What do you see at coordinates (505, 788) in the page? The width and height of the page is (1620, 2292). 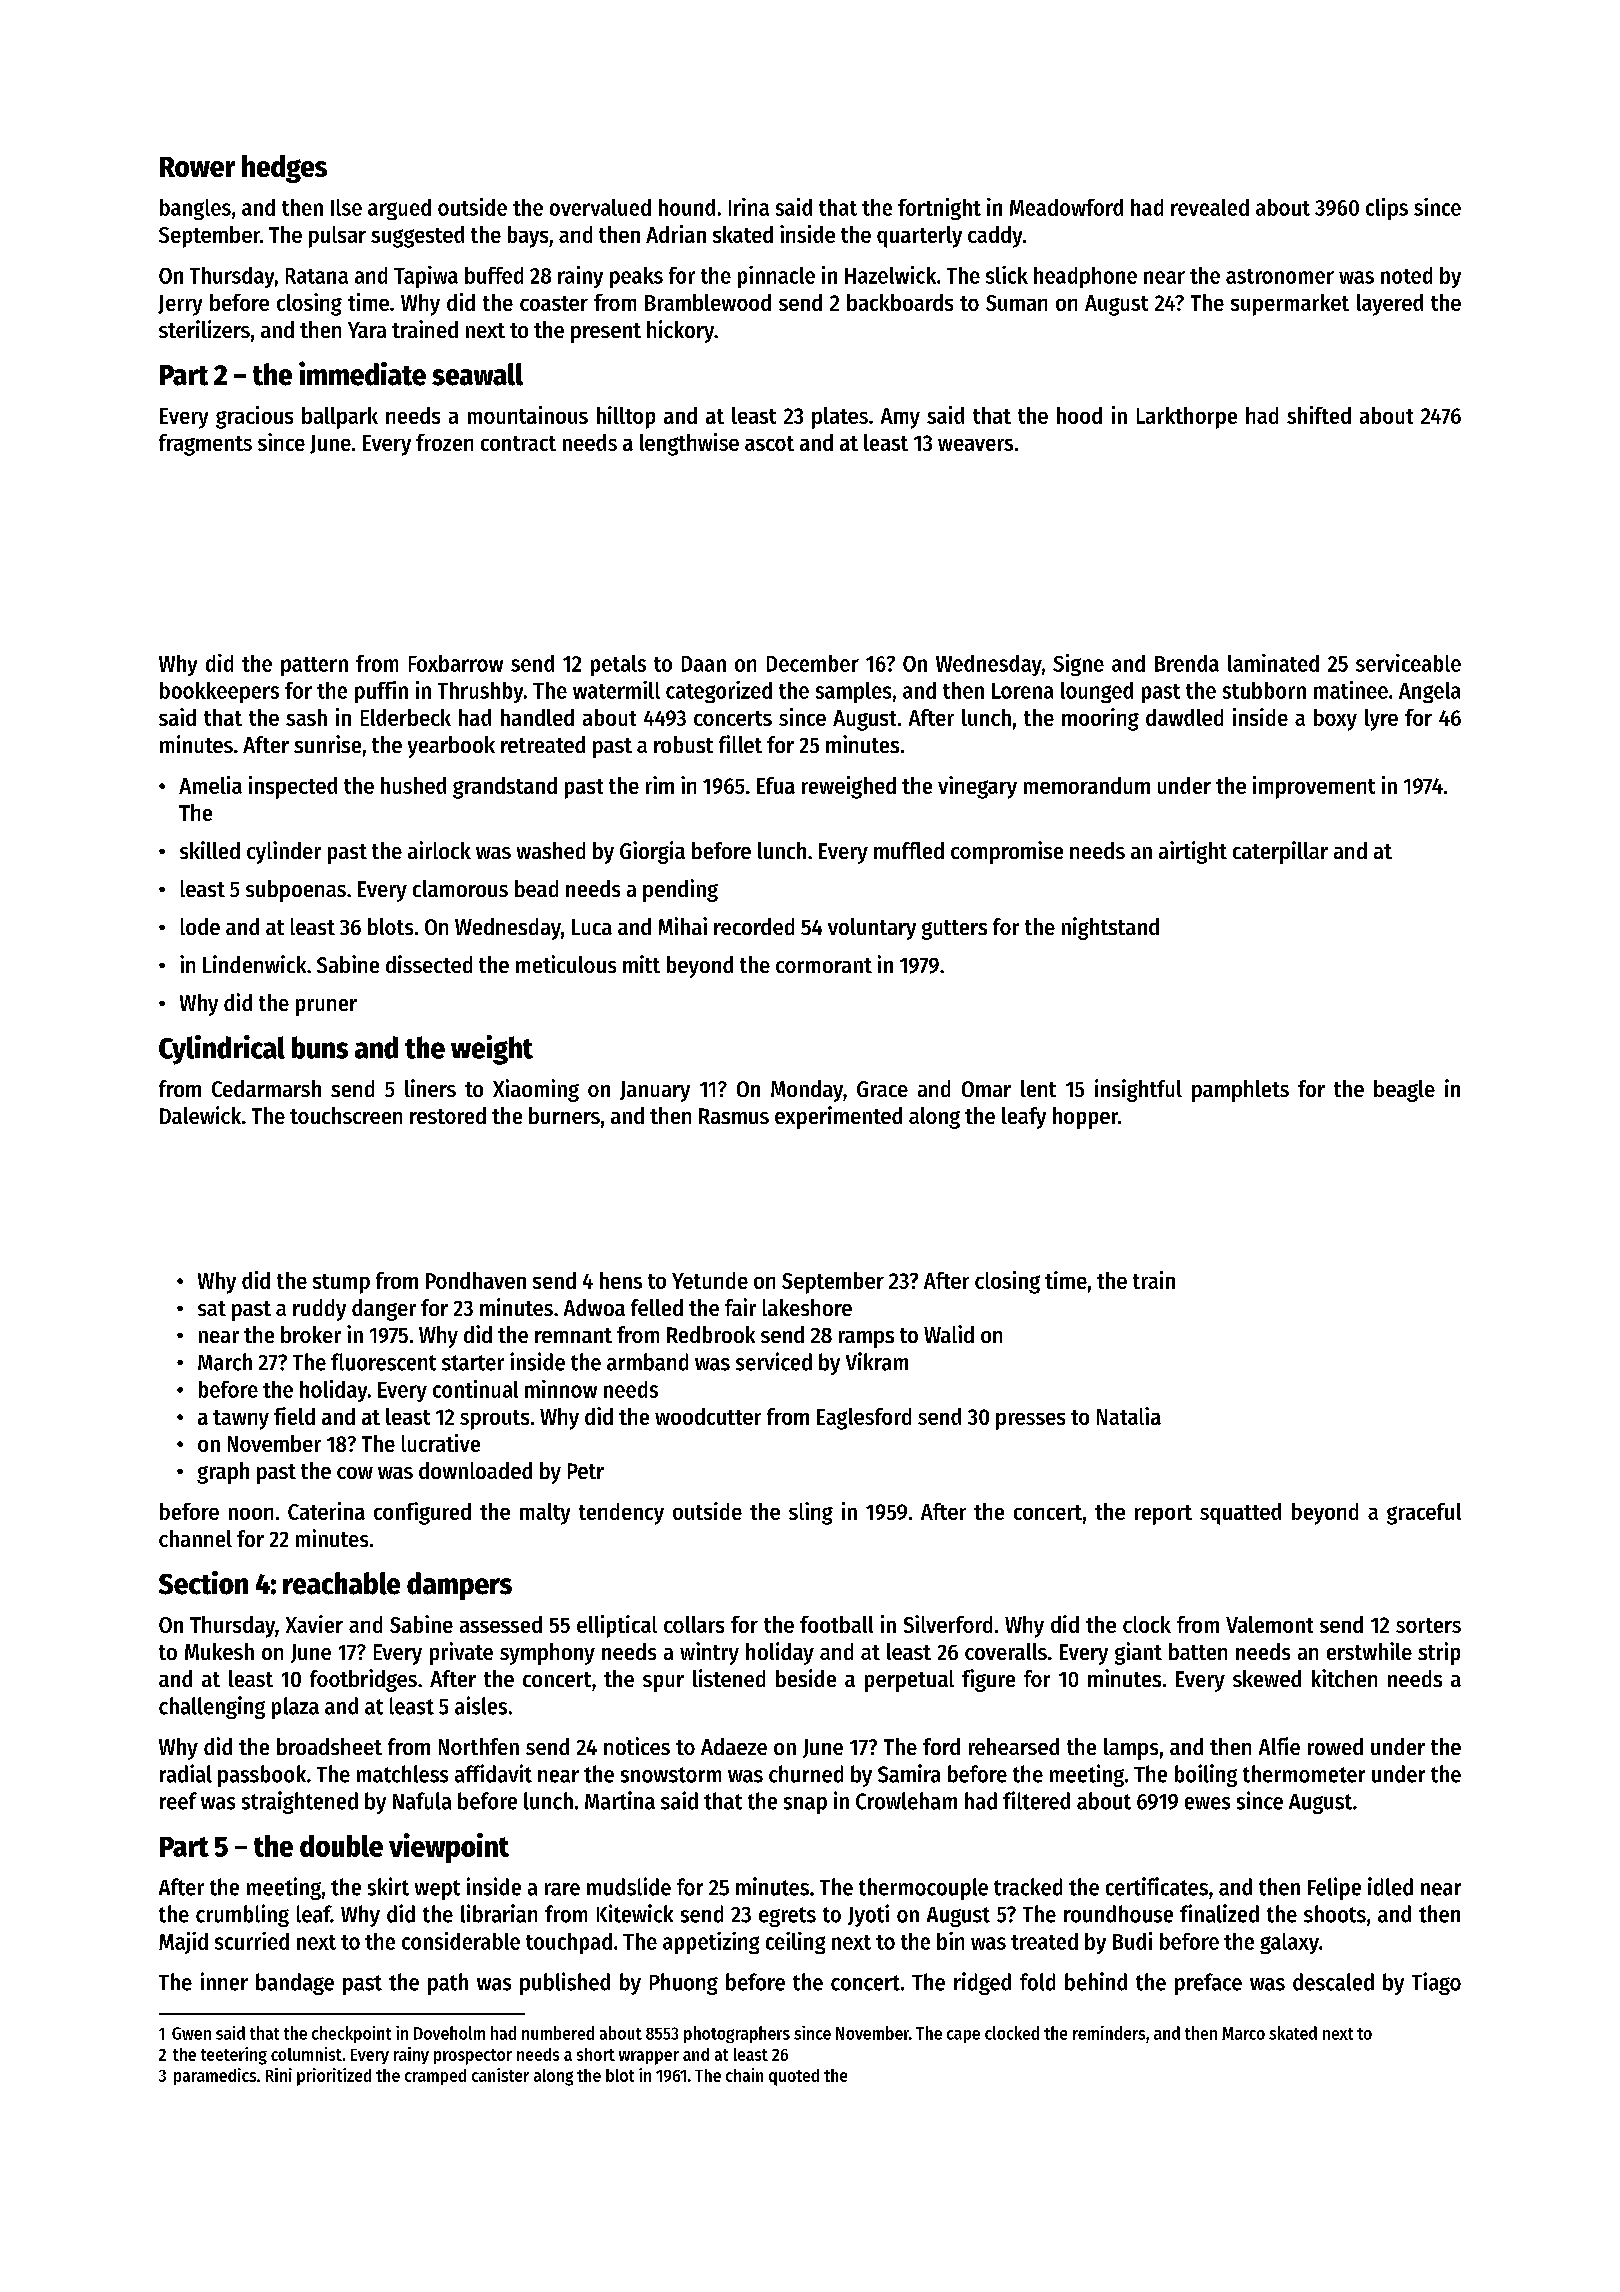 I see `grandstand` at bounding box center [505, 788].
